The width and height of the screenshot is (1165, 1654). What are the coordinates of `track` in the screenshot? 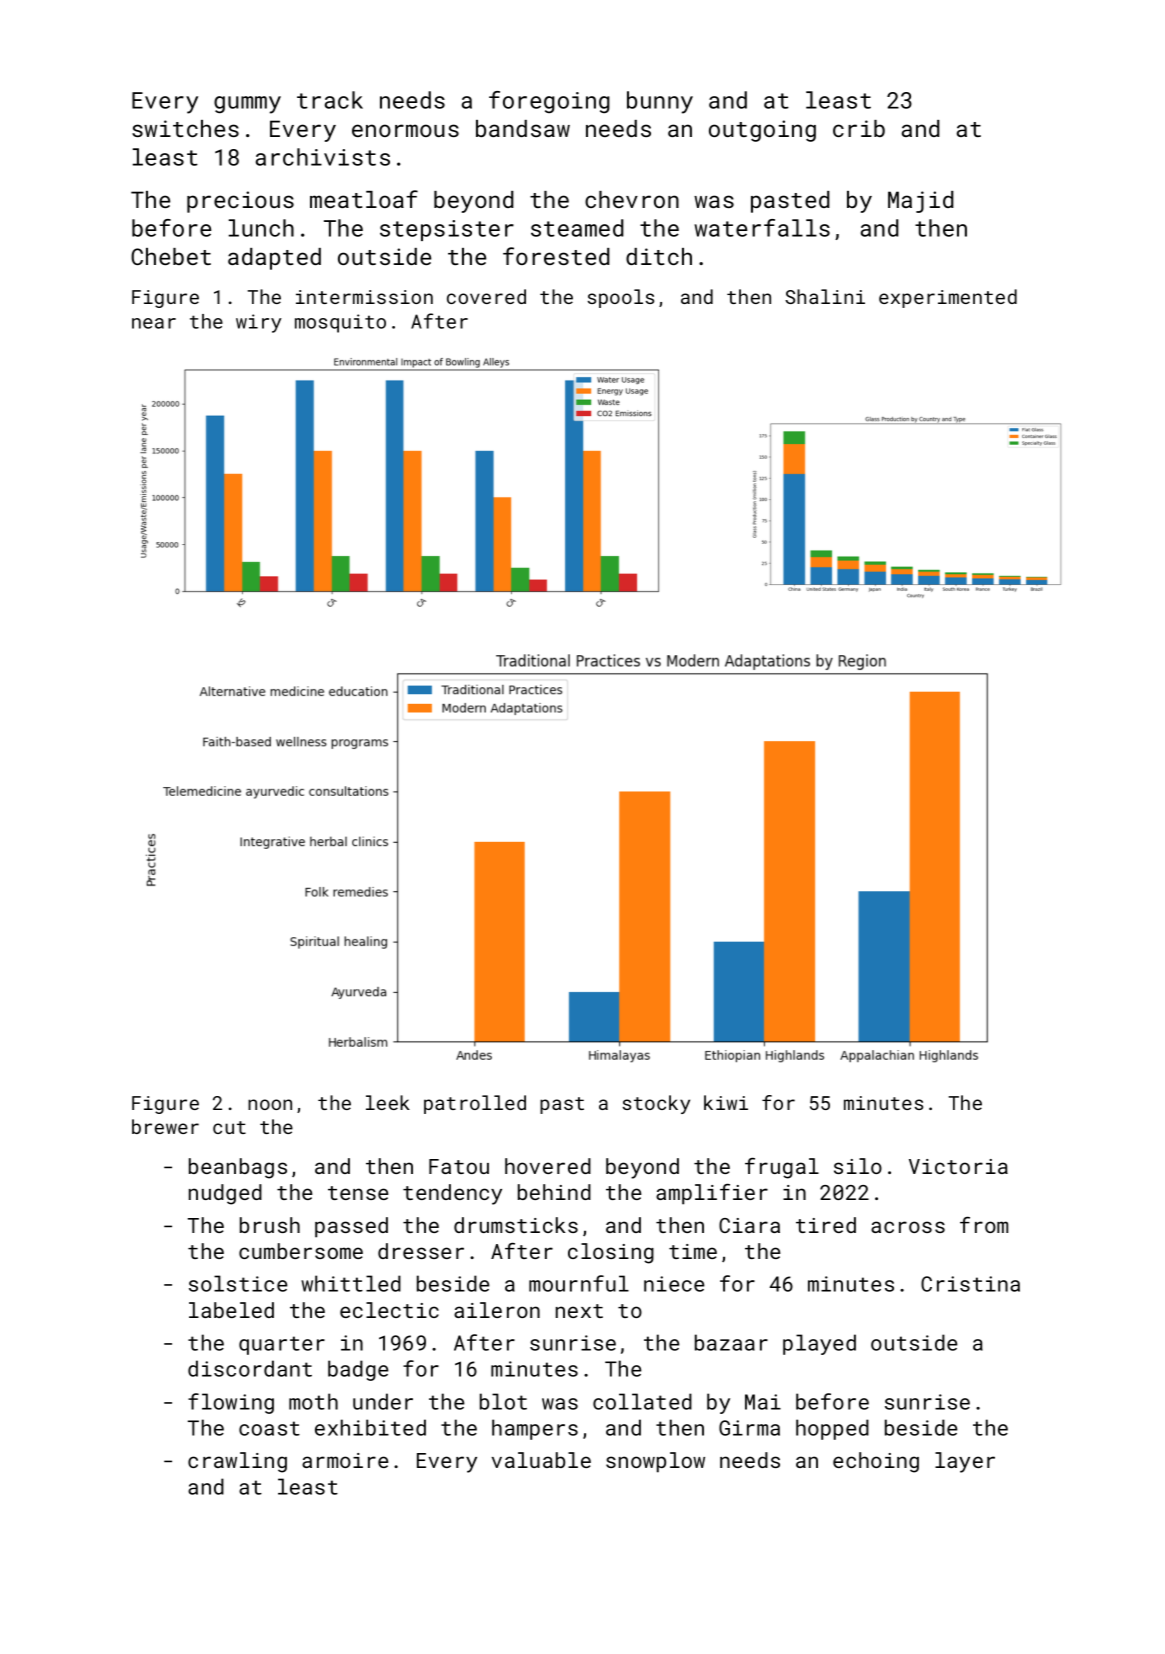 It's located at (330, 100).
